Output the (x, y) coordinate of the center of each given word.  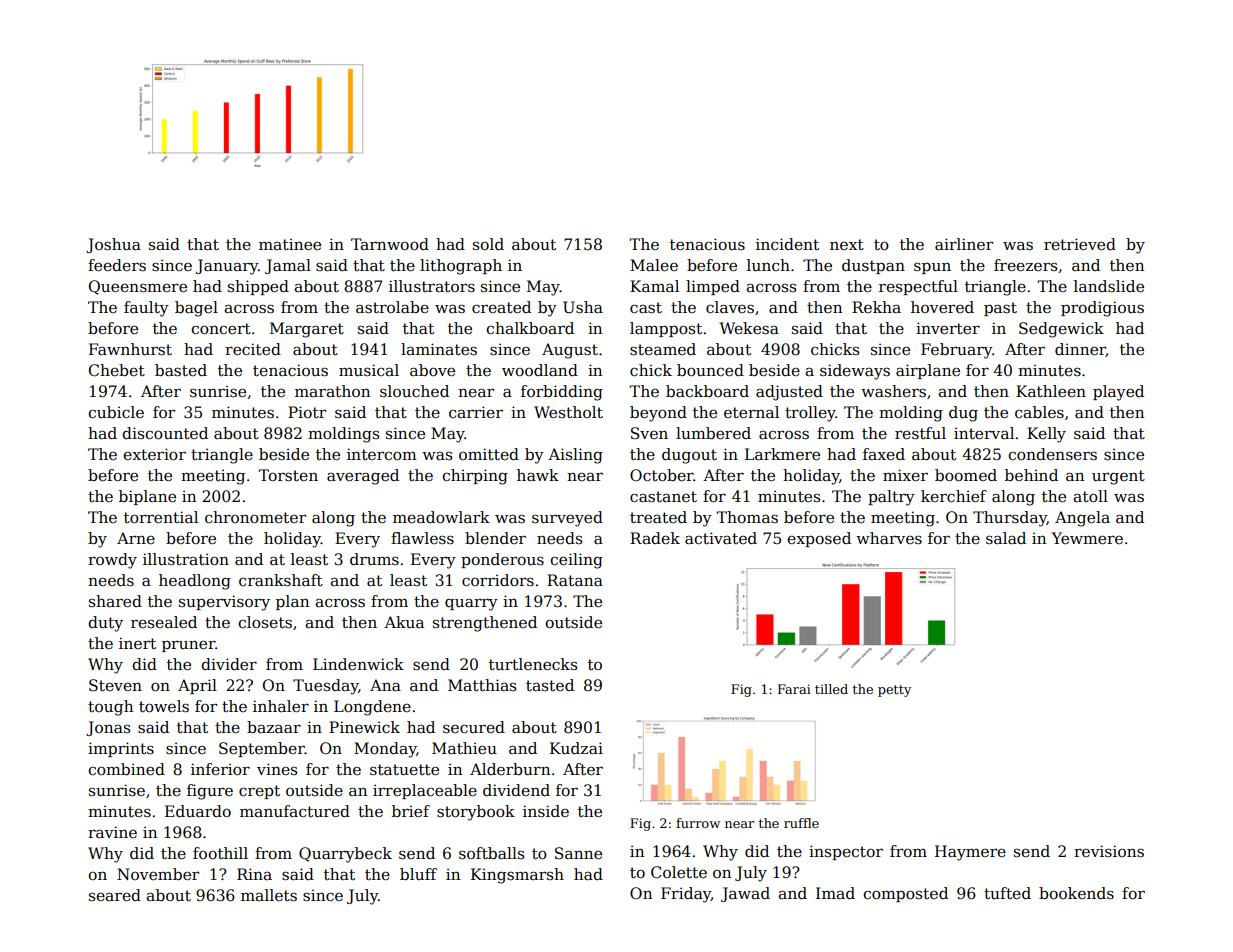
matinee (290, 244)
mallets (269, 895)
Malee (654, 265)
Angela (1082, 519)
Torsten (288, 475)
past (1000, 309)
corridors (498, 580)
